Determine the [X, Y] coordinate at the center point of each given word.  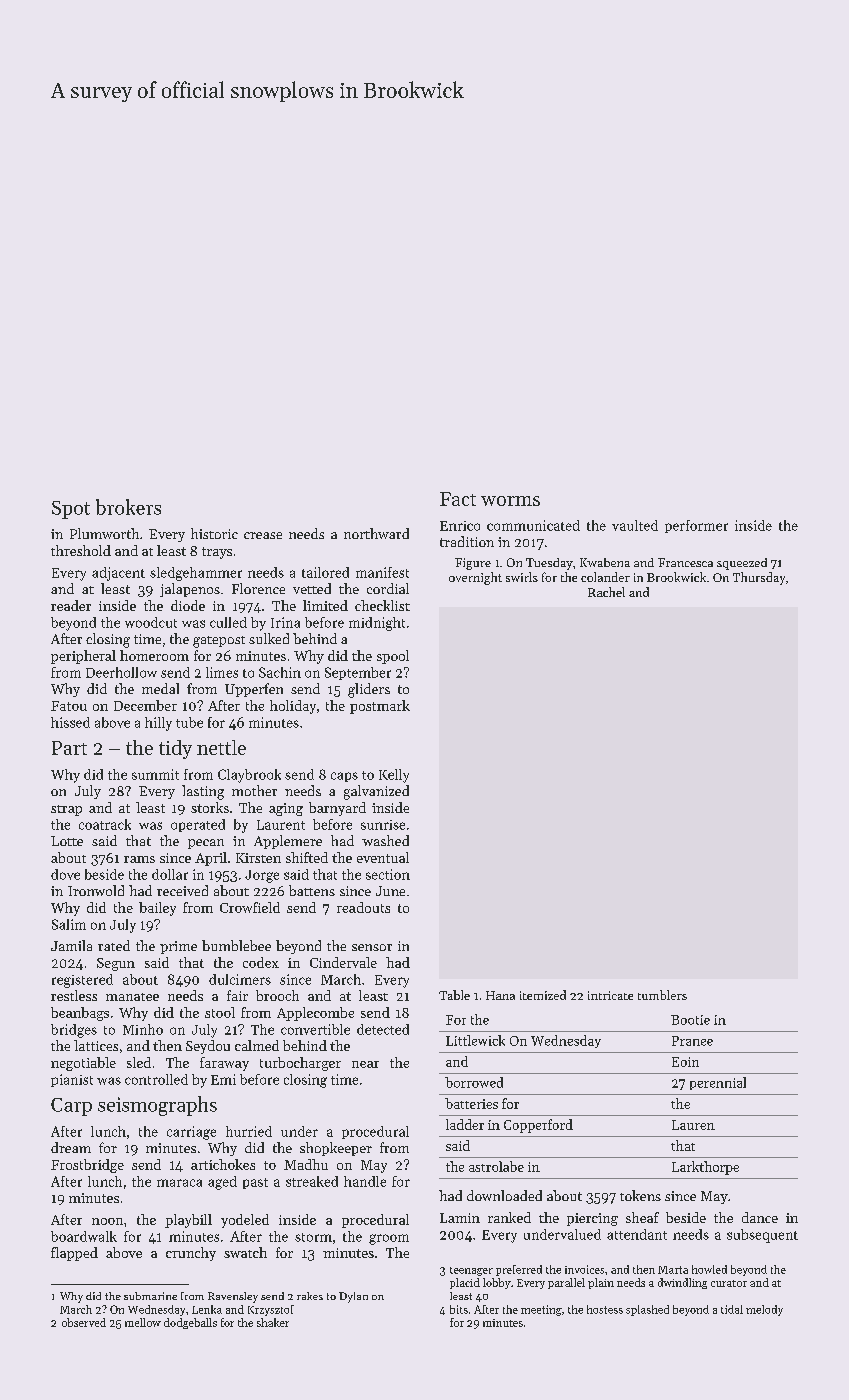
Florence [258, 588]
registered [82, 981]
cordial [388, 588]
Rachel [606, 592]
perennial [718, 1083]
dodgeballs [190, 1323]
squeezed [742, 564]
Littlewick [475, 1040]
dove [65, 874]
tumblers [662, 995]
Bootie [690, 1020]
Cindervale [343, 962]
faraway [224, 1064]
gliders [369, 690]
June [390, 891]
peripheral [83, 657]
